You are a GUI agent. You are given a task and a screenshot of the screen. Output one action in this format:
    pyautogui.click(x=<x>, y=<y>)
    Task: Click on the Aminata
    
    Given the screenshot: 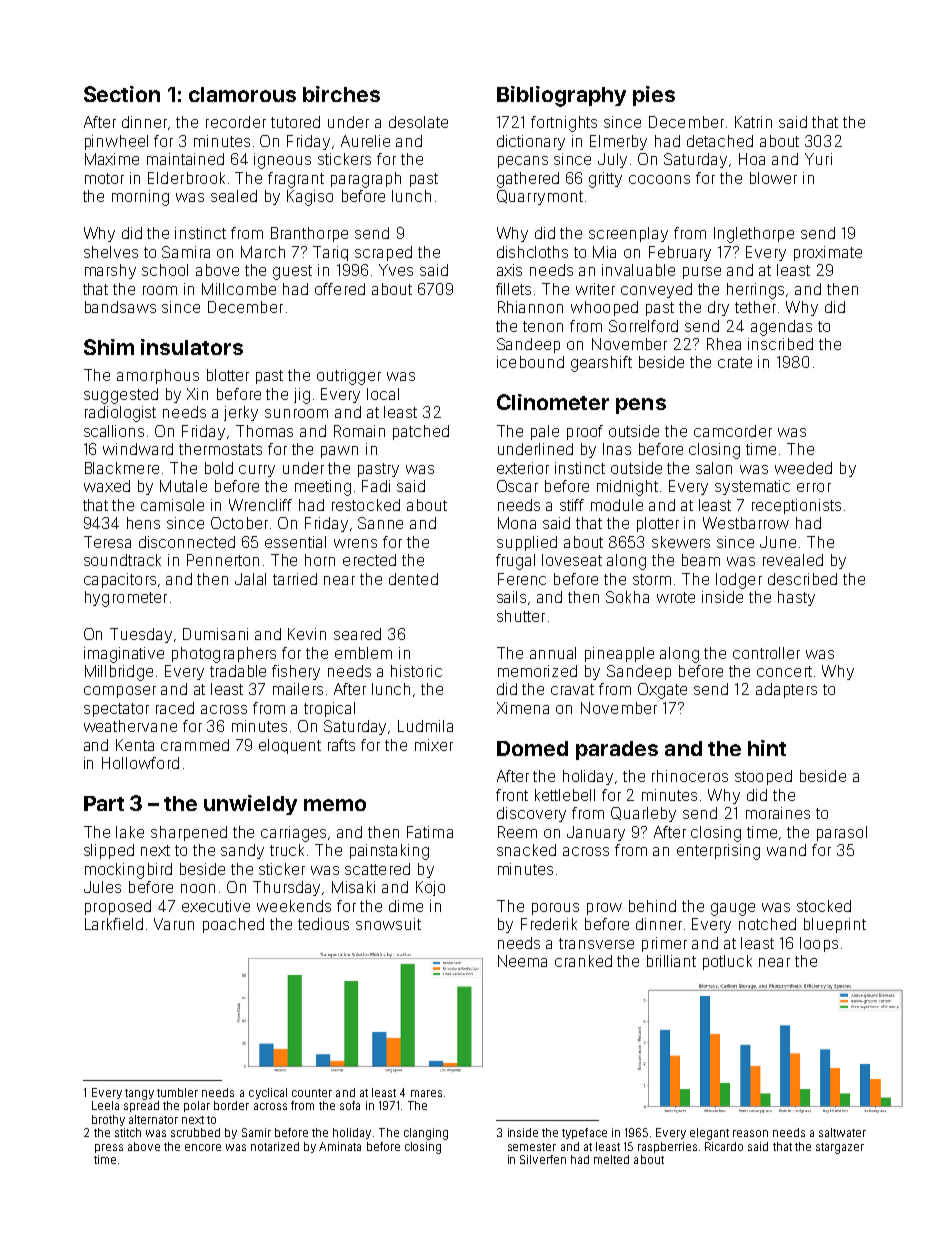 What is the action you would take?
    pyautogui.click(x=340, y=1146)
